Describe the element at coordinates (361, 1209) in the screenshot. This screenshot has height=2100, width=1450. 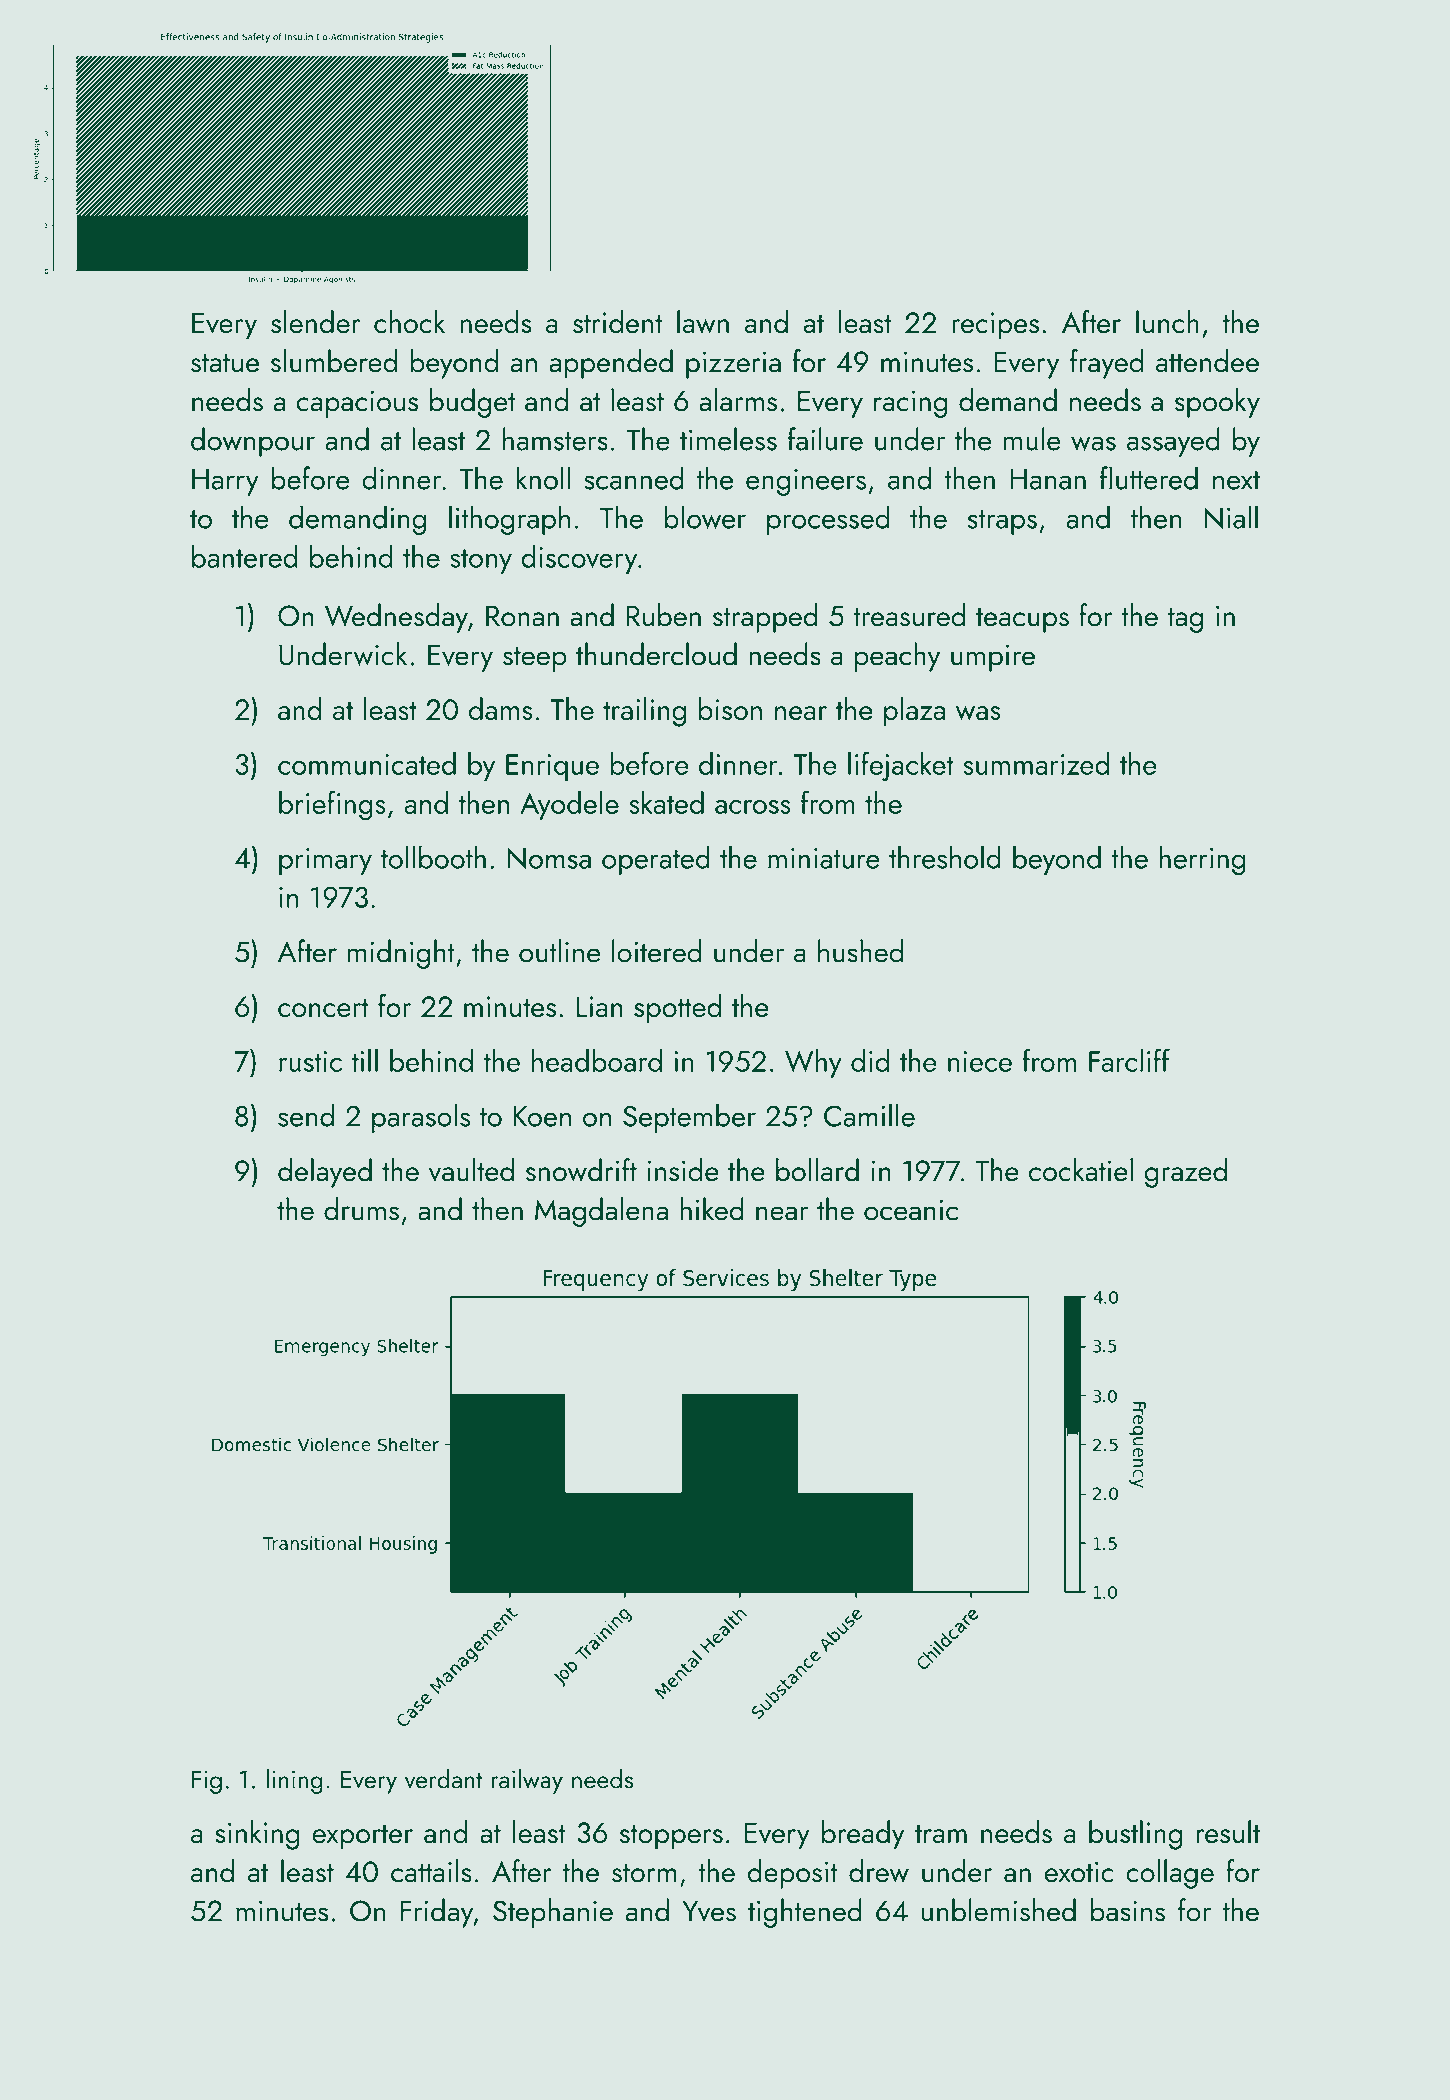
I see `drums` at that location.
